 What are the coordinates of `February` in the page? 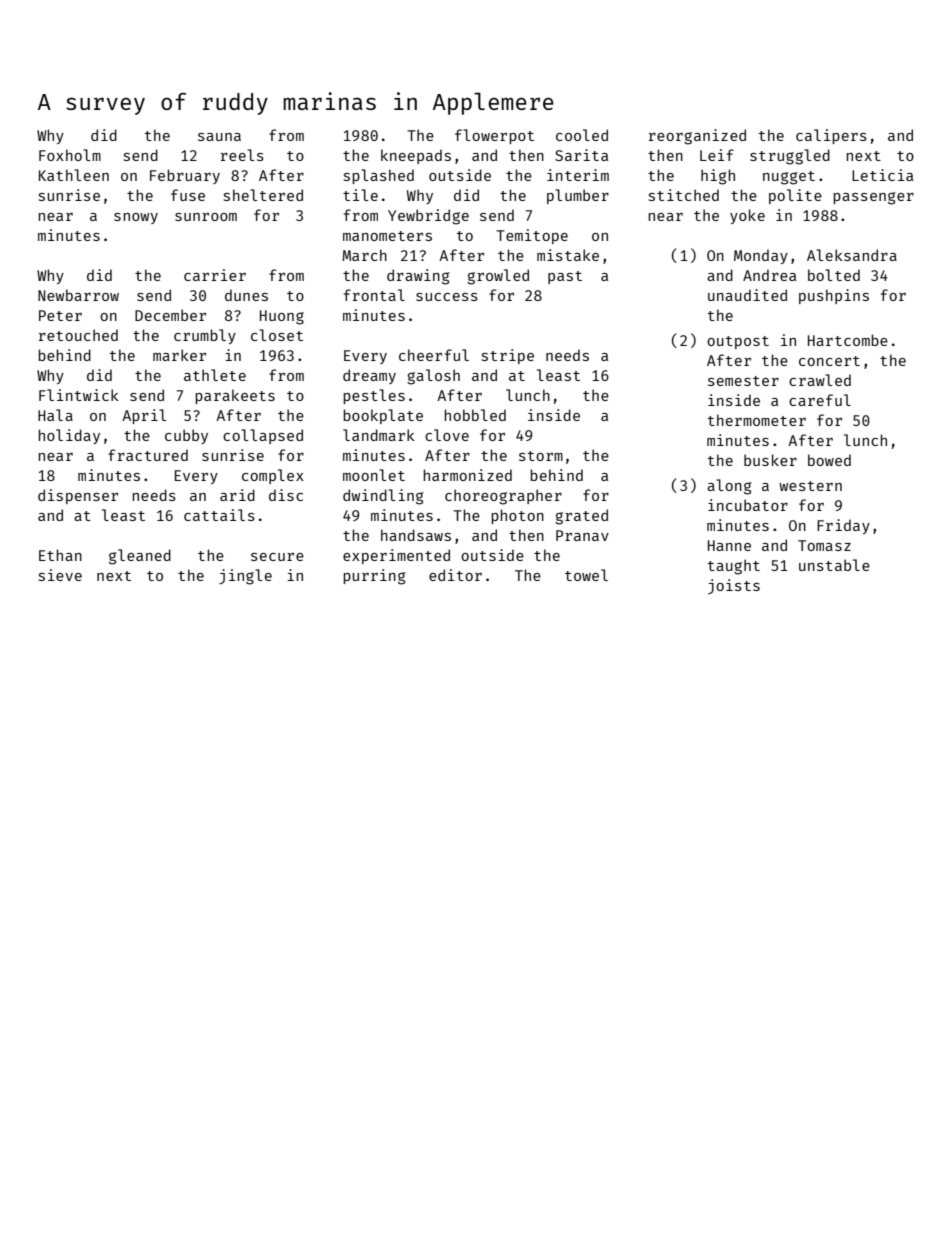 It's located at (185, 176).
